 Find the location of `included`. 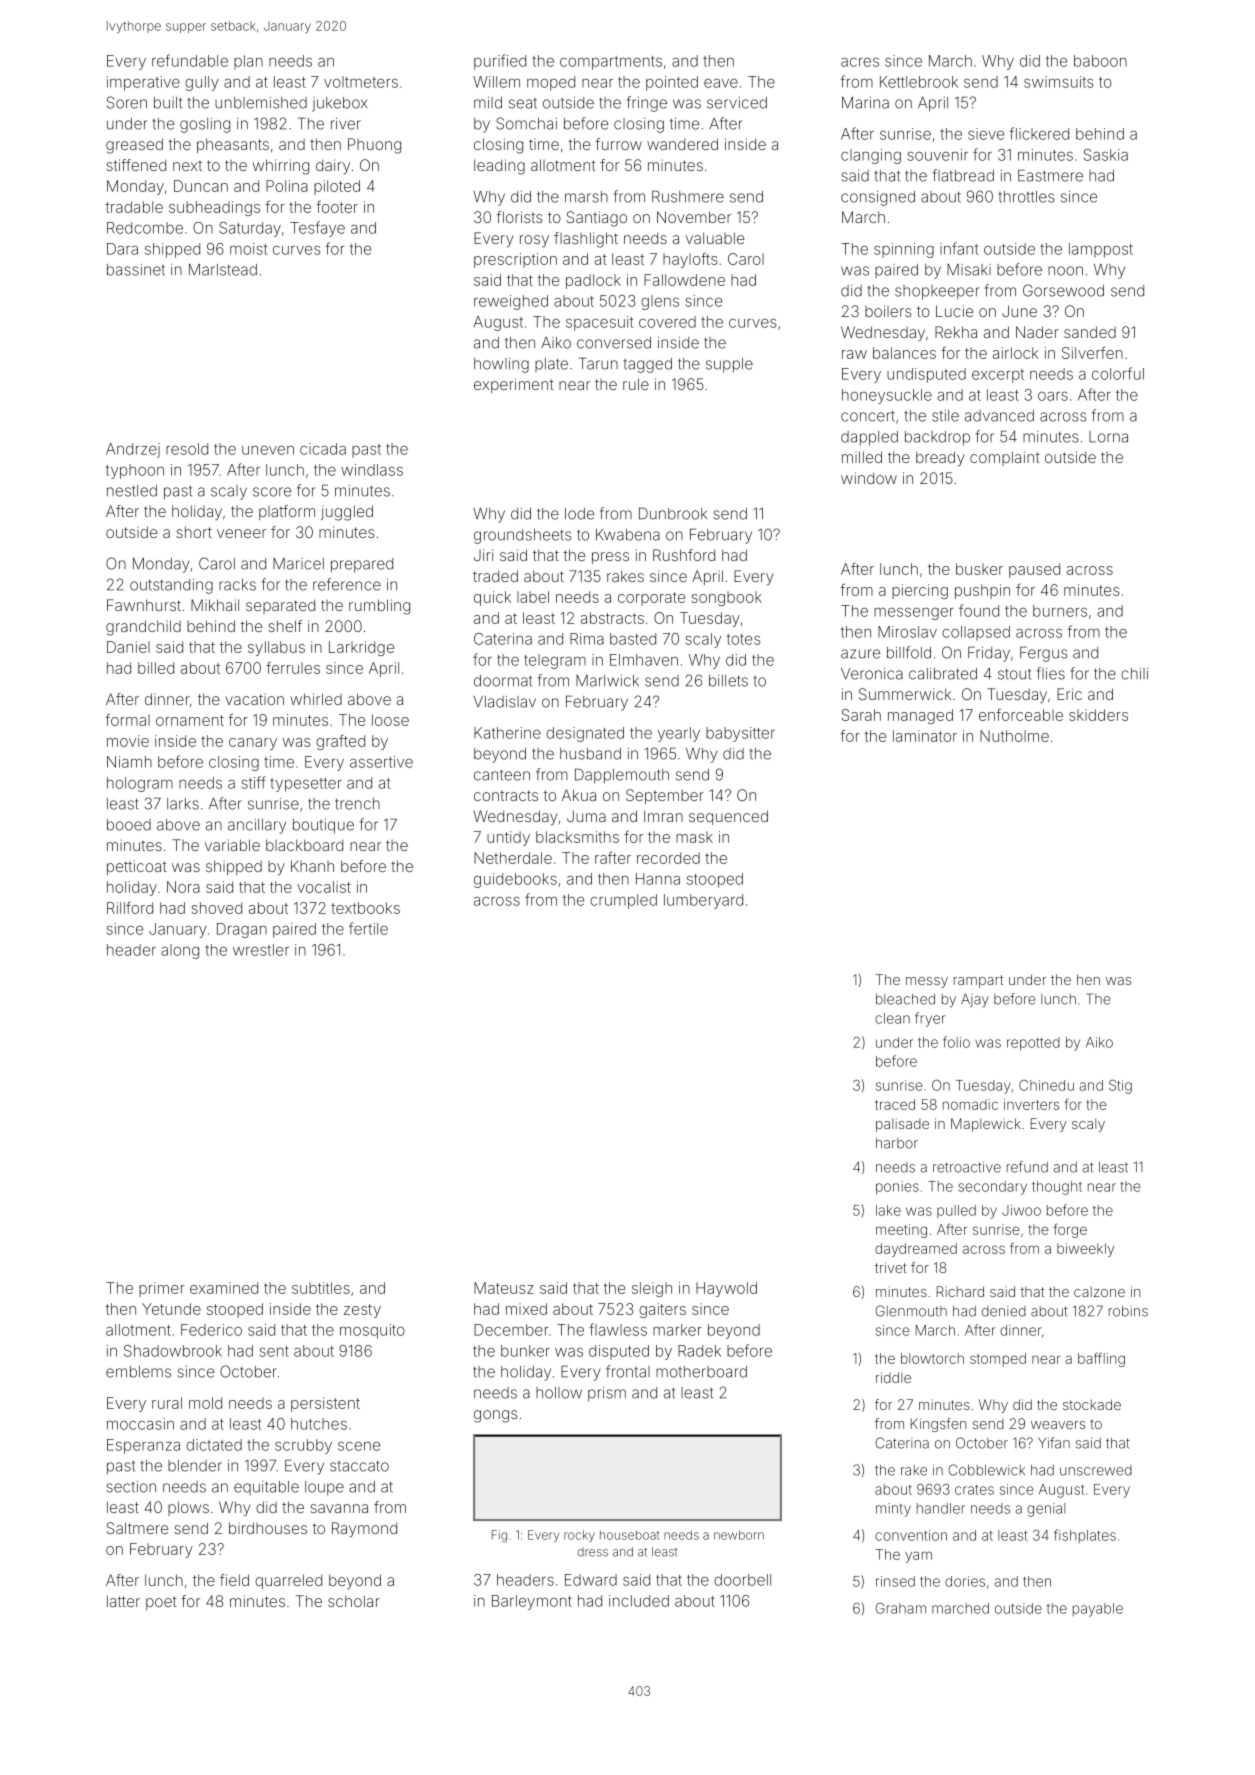

included is located at coordinates (639, 1601).
